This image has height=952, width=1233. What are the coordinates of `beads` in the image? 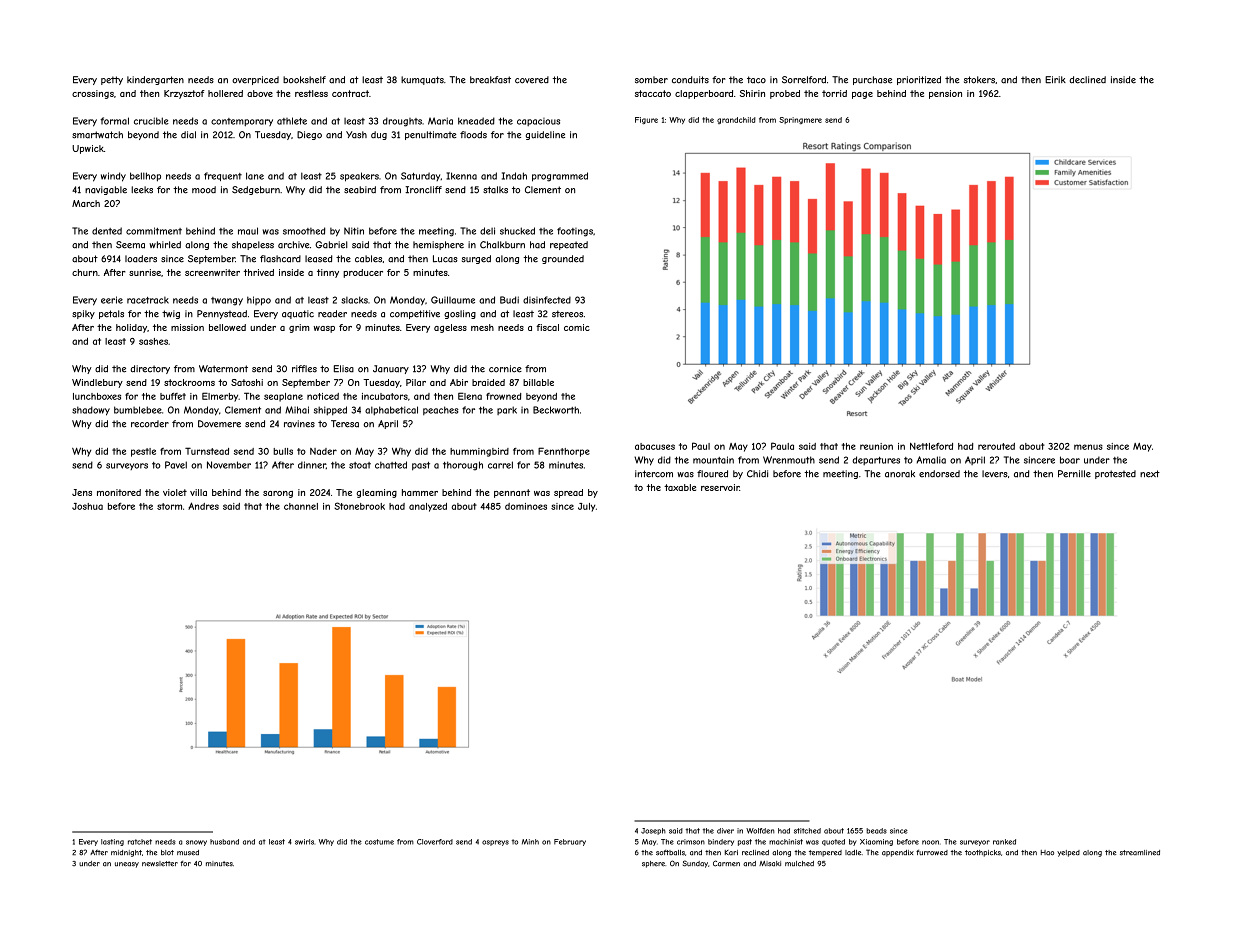 It's located at (876, 831).
